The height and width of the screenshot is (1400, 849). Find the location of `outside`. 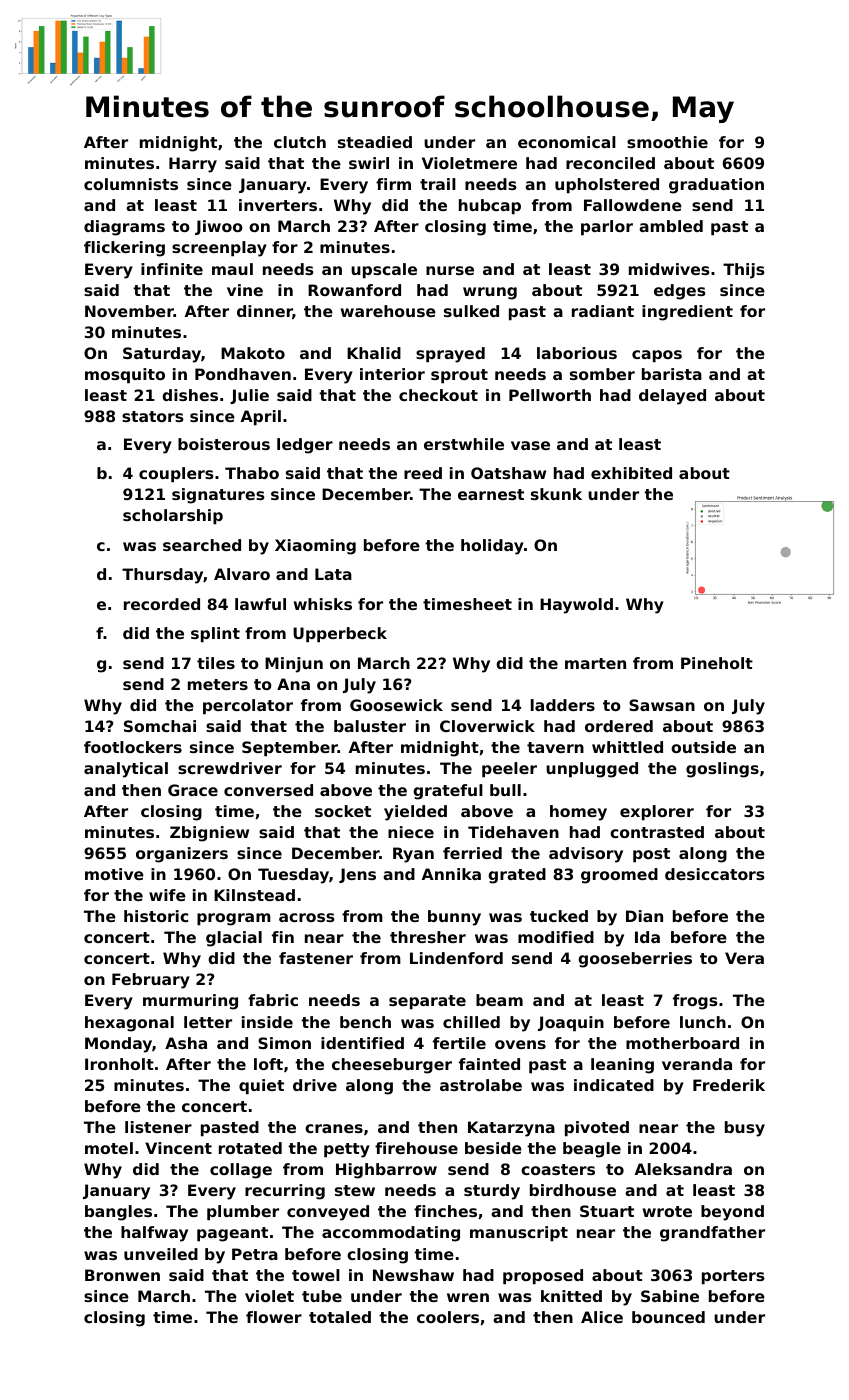

outside is located at coordinates (703, 747).
